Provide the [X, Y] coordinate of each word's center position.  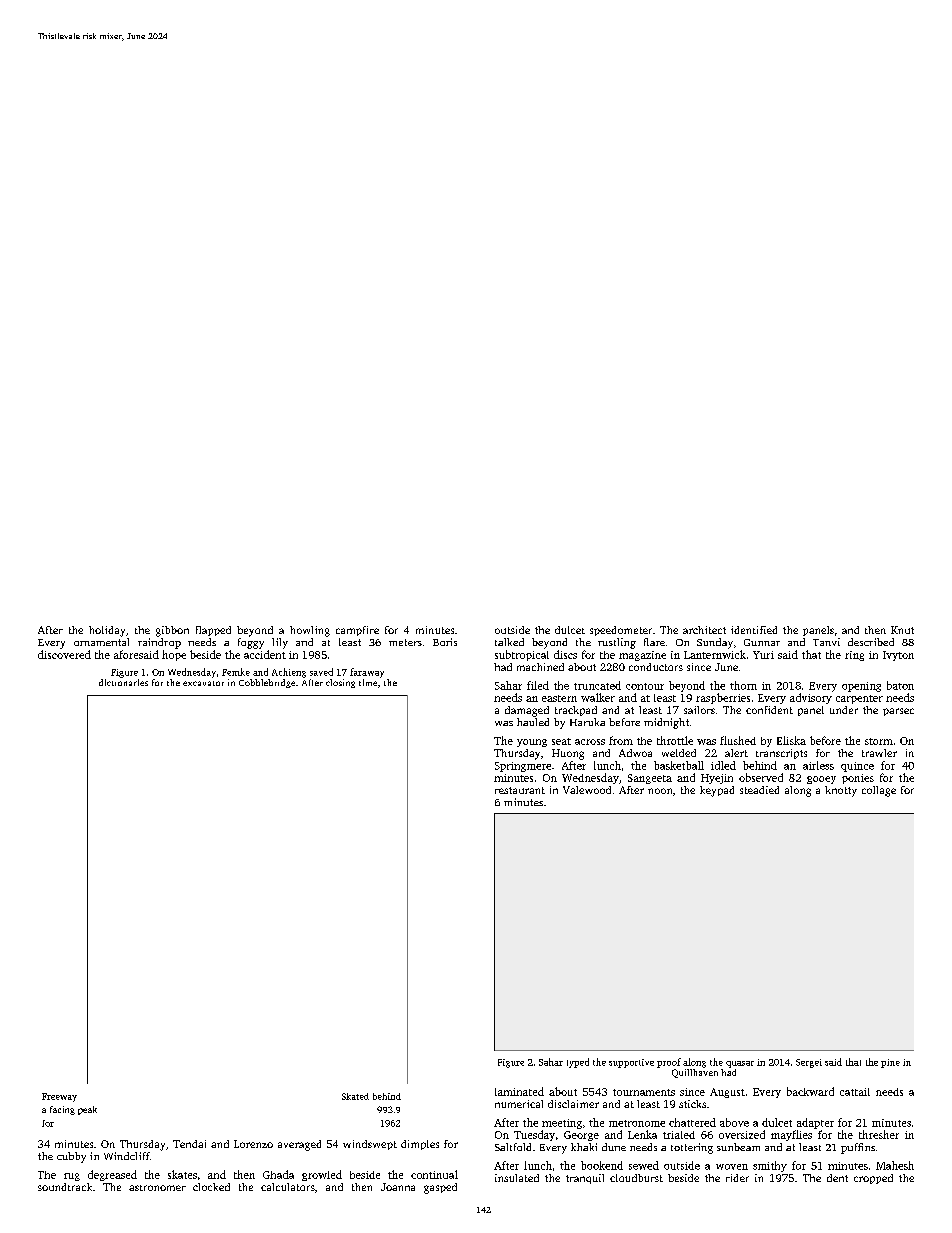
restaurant [520, 790]
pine [890, 1063]
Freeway [59, 1097]
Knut [902, 630]
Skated [355, 1096]
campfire [357, 631]
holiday [107, 631]
